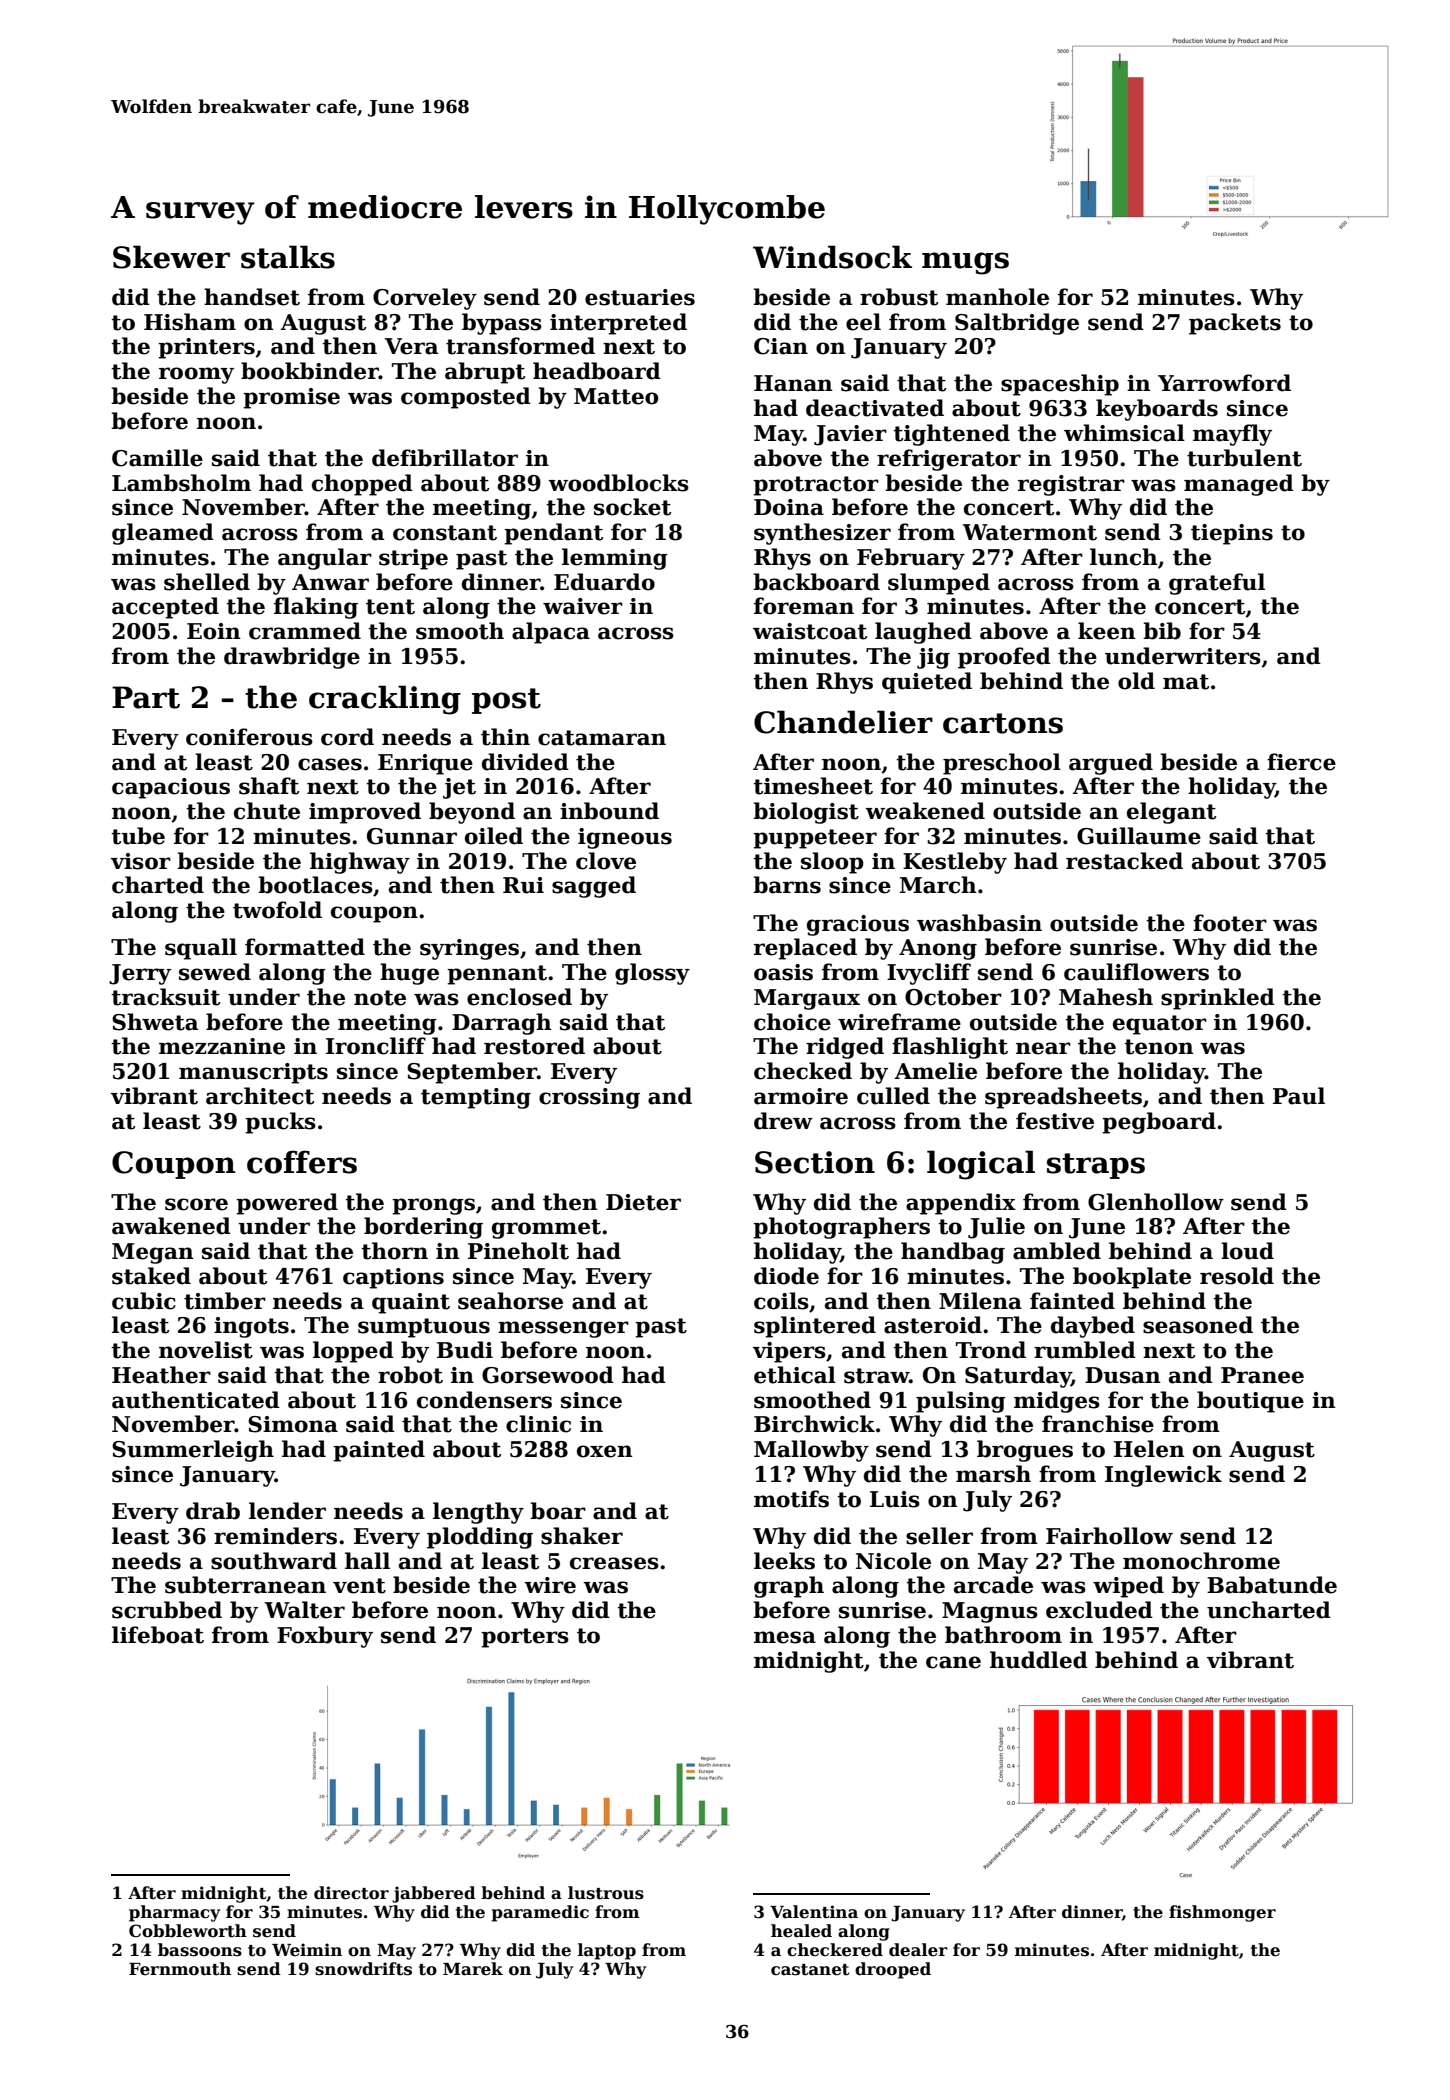 This page has width=1450, height=2100. I want to click on Foxbury, so click(325, 1637).
